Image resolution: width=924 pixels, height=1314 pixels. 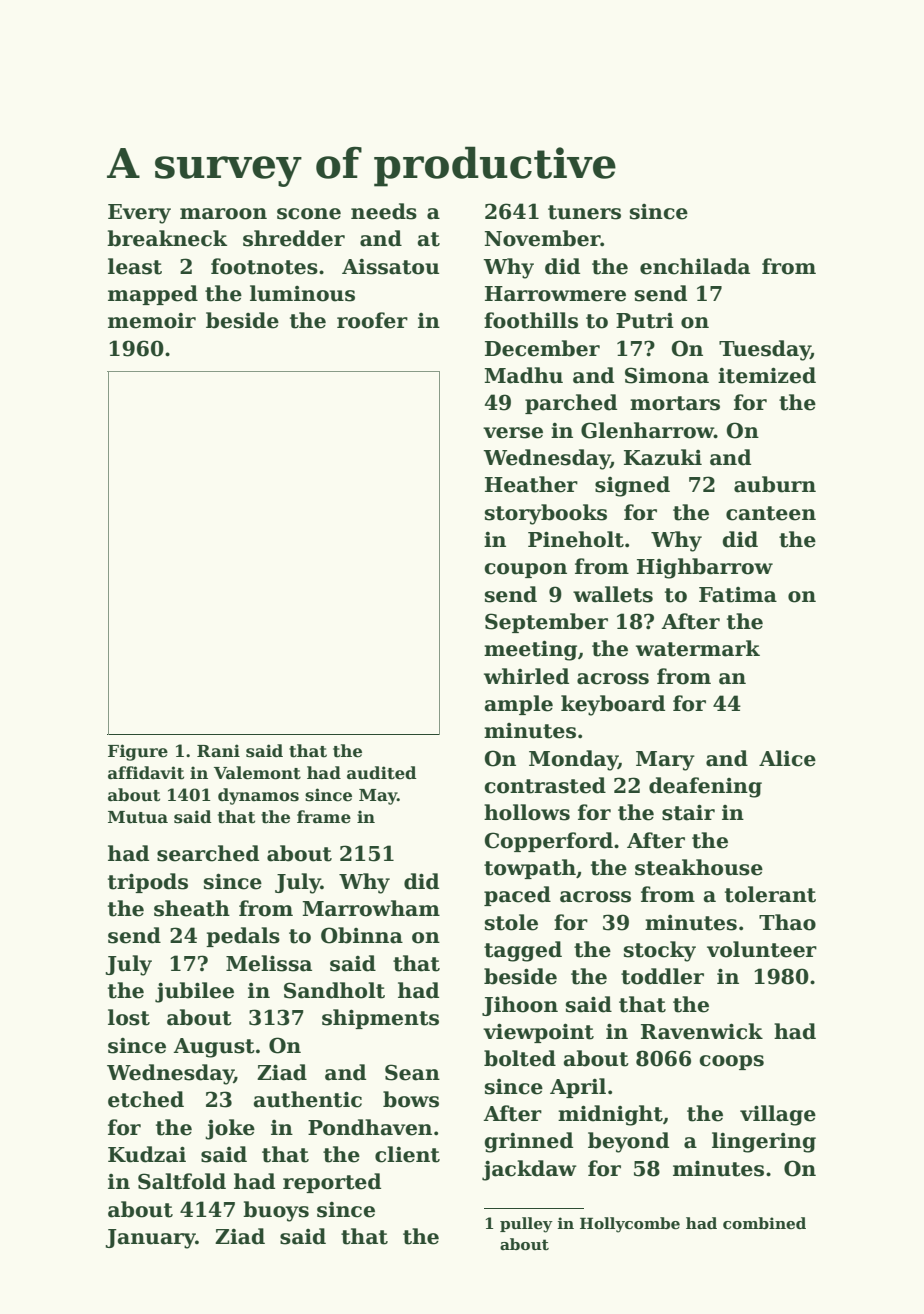 I want to click on tuners, so click(x=584, y=212).
